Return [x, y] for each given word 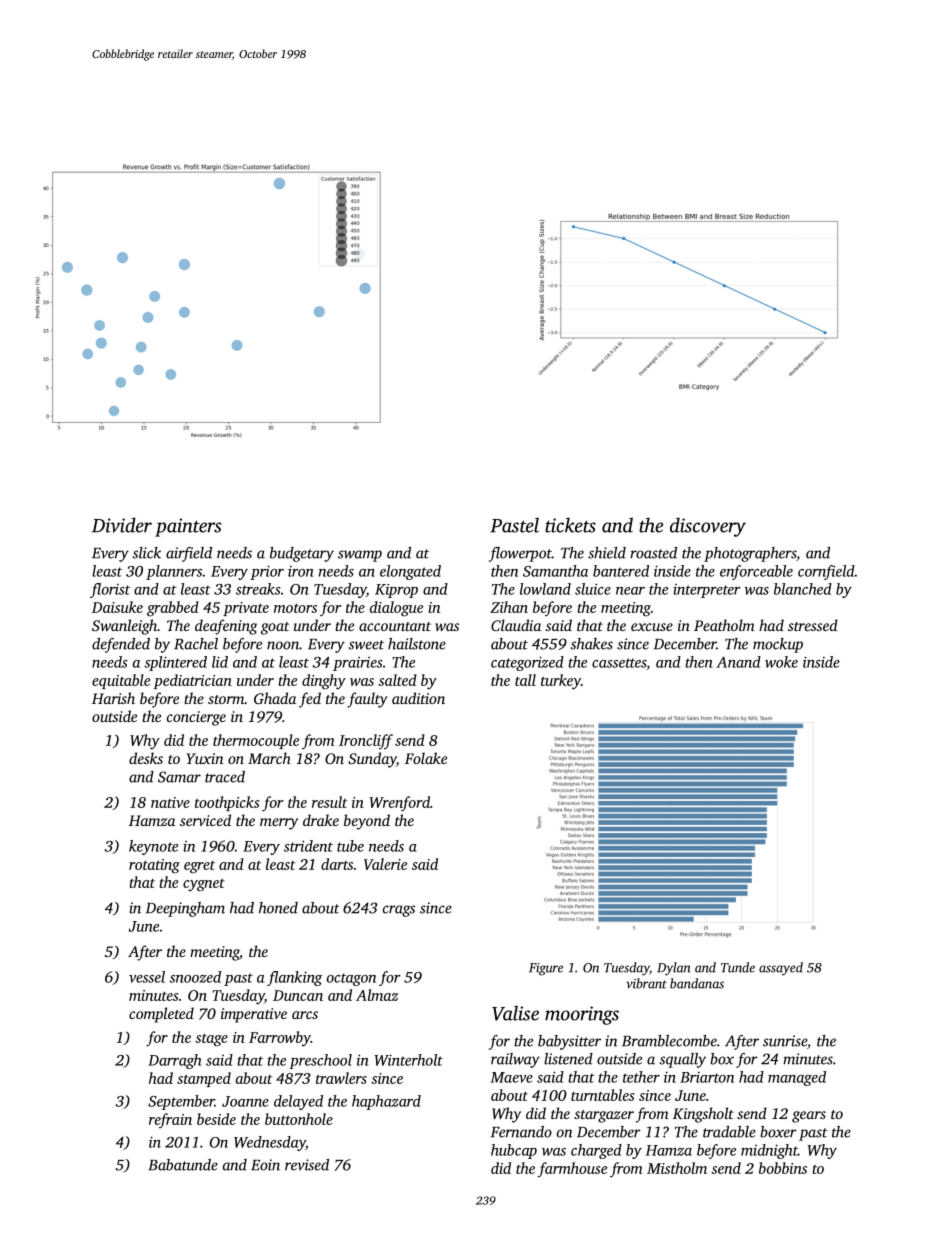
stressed [813, 625]
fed [310, 700]
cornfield [826, 572]
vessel [147, 977]
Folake [426, 758]
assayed [781, 969]
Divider [122, 525]
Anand [738, 662]
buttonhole [299, 1119]
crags [399, 911]
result [329, 802]
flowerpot [520, 554]
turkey [561, 682]
